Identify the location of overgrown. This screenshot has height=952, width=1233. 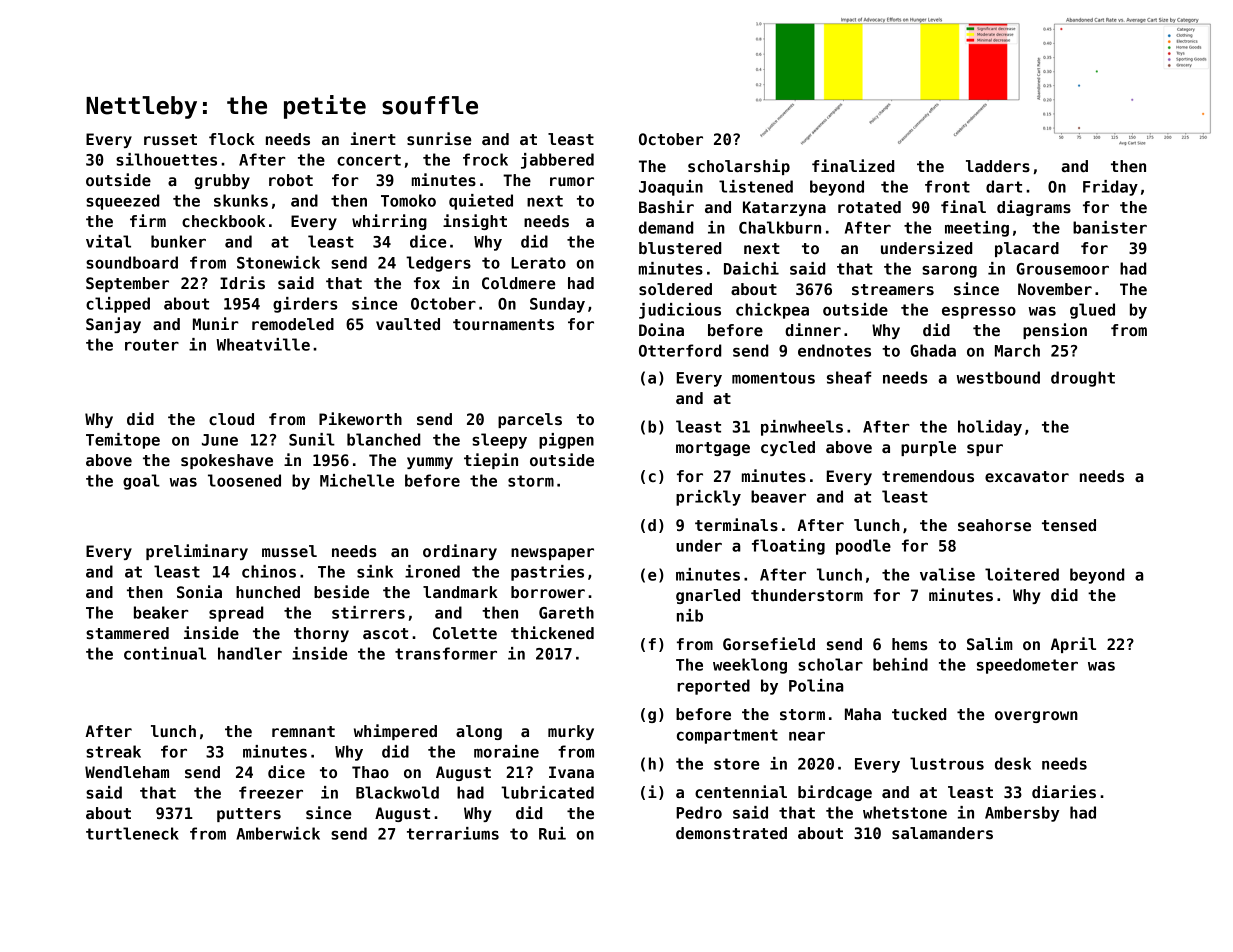
(1036, 717).
